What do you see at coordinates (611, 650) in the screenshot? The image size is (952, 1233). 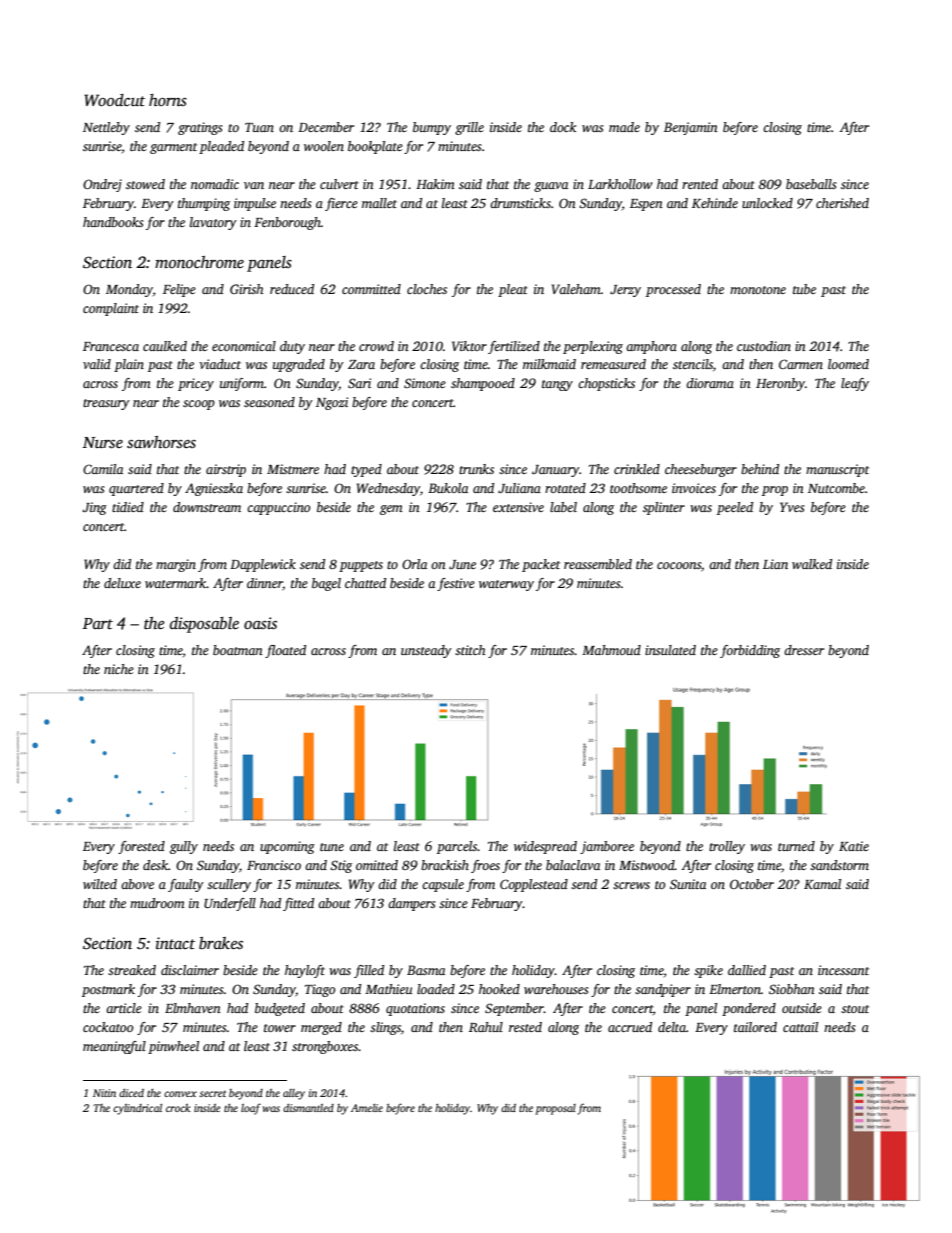 I see `Mahmoud` at bounding box center [611, 650].
